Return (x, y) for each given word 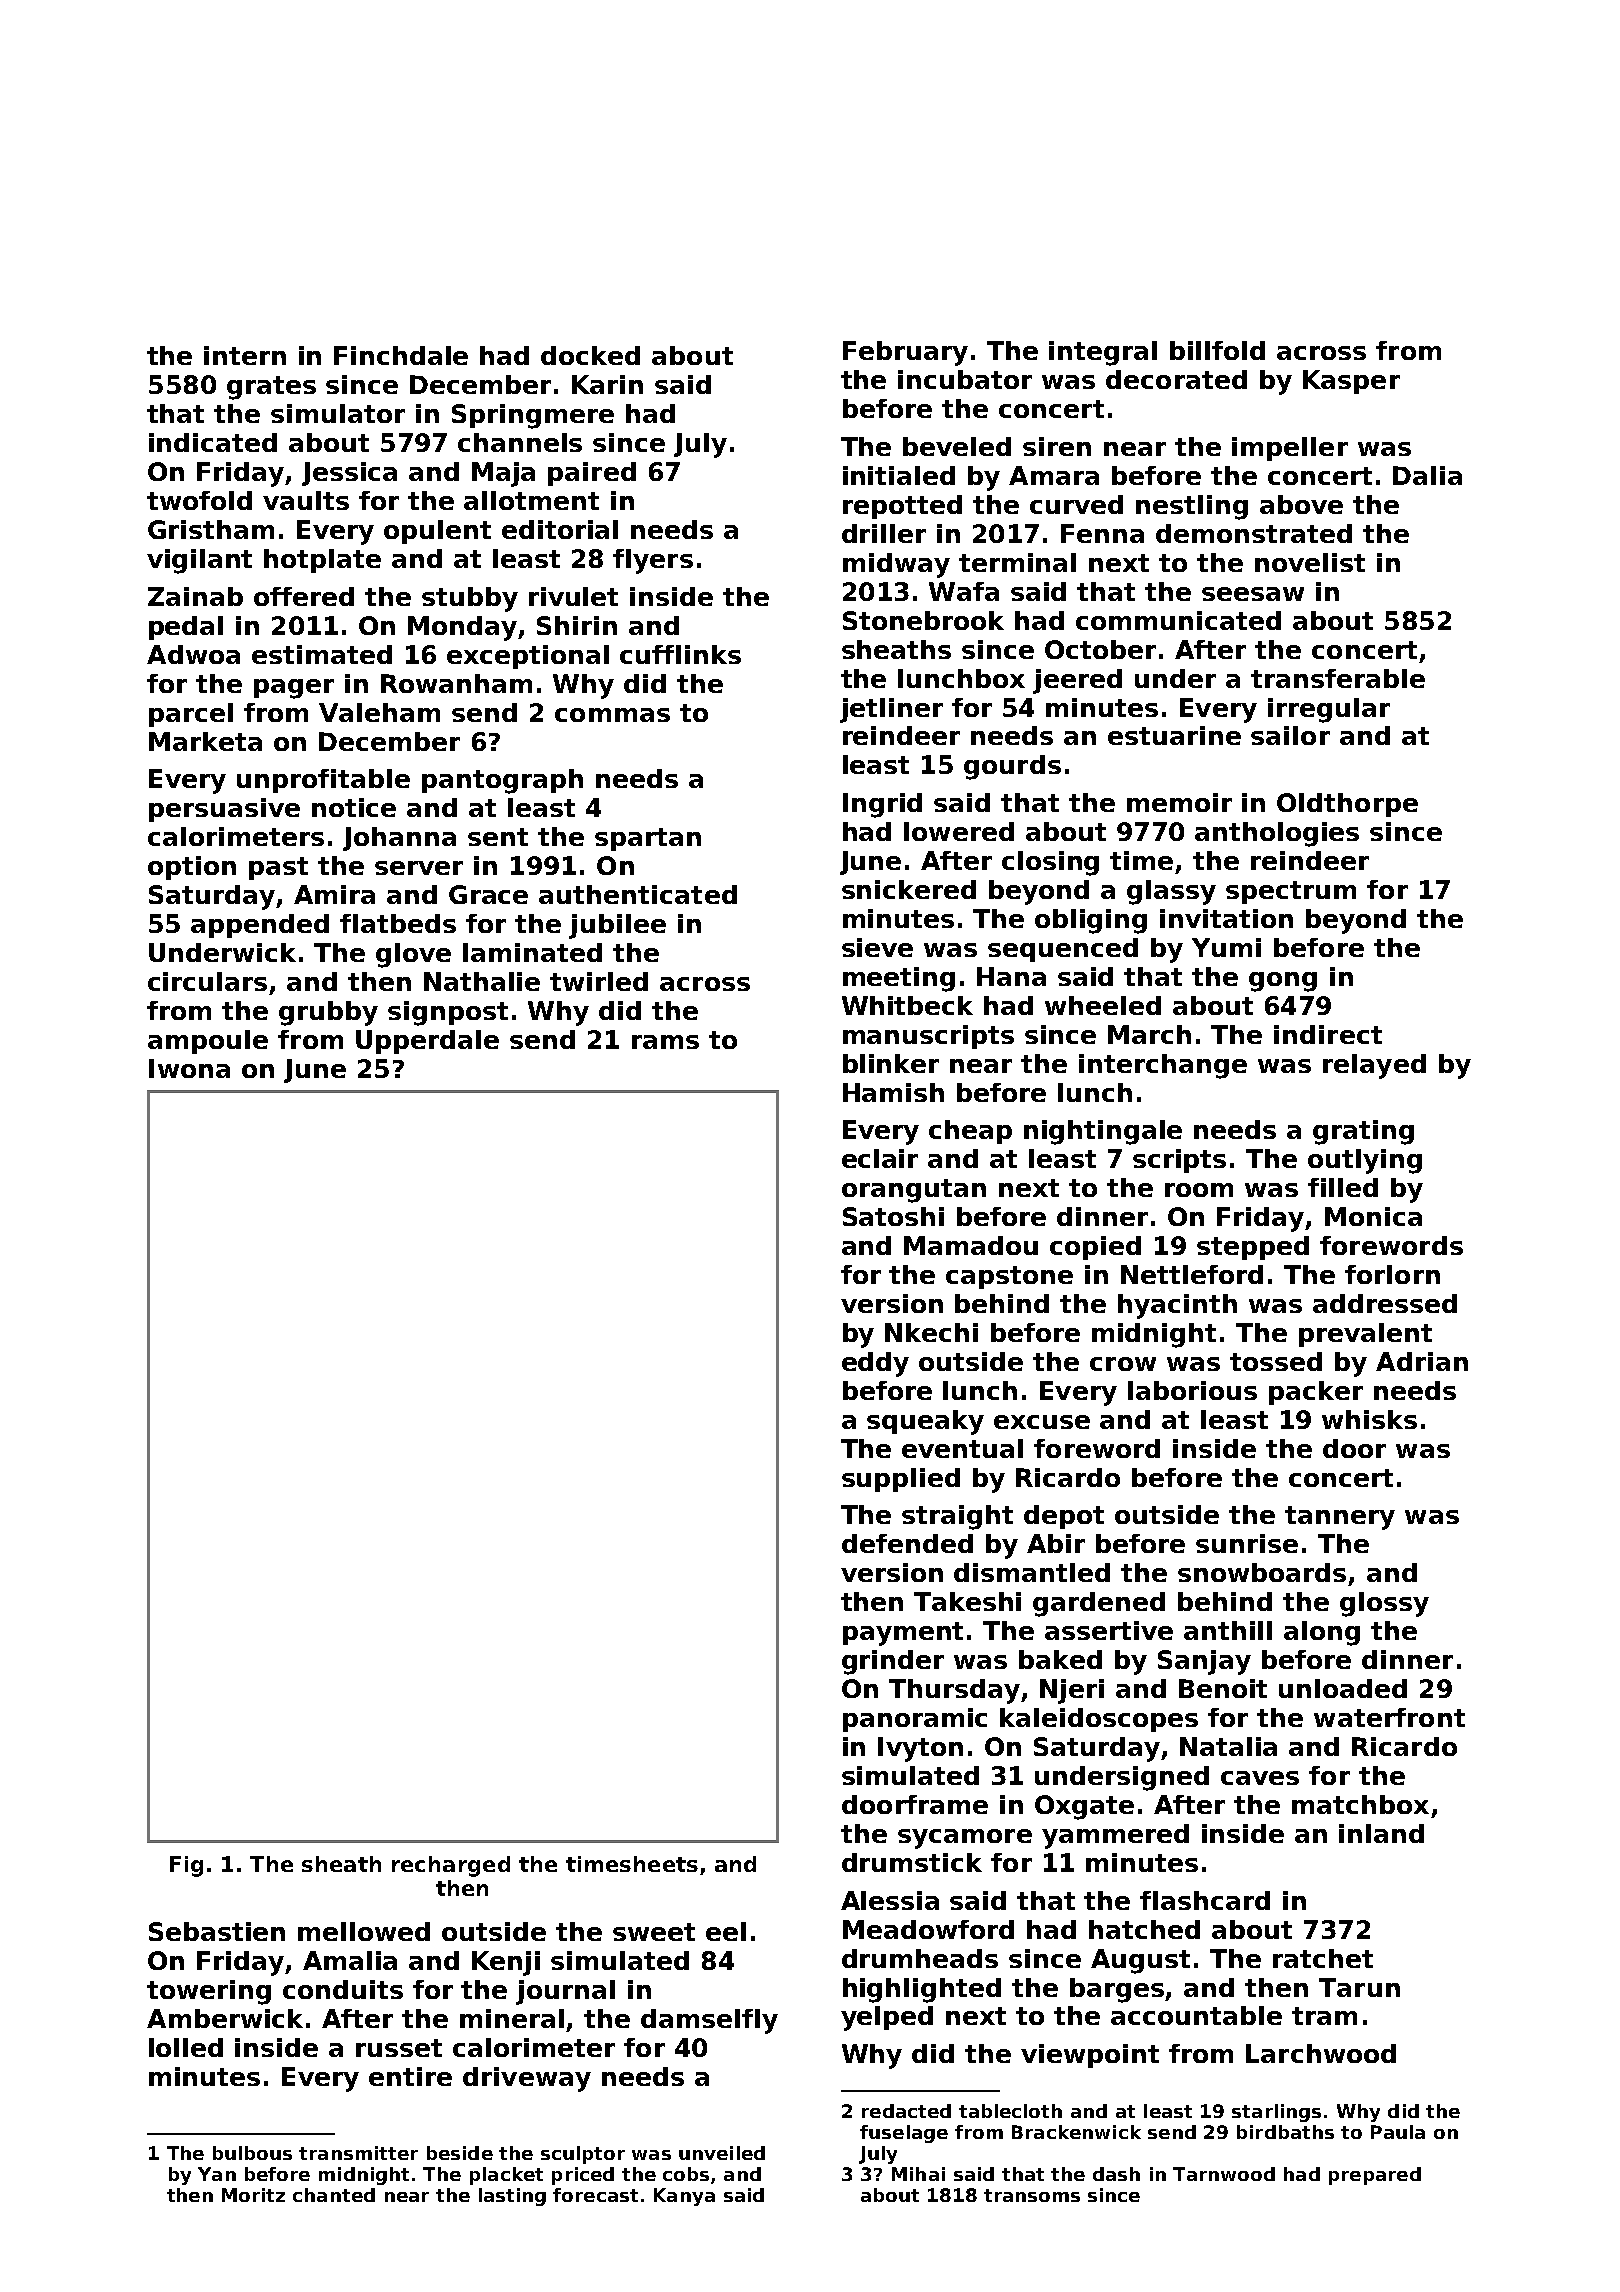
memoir (1179, 802)
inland (1381, 1833)
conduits (343, 1989)
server (419, 868)
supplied (901, 1480)
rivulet (573, 596)
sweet (654, 1932)
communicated (1178, 620)
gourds (1012, 767)
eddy (875, 1364)
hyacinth (1177, 1306)
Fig (186, 1866)
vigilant (199, 561)
